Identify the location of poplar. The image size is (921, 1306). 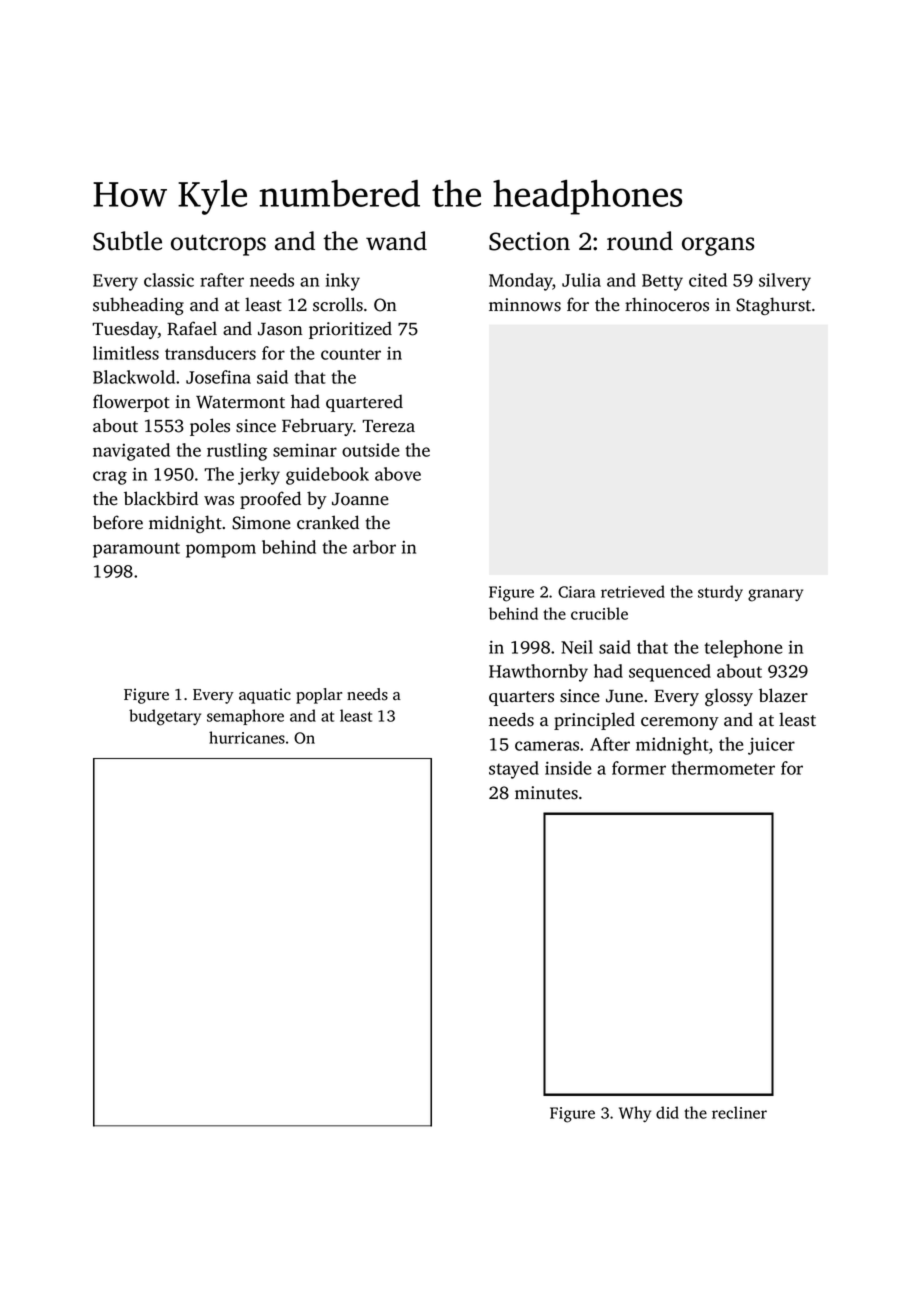
(319, 696).
